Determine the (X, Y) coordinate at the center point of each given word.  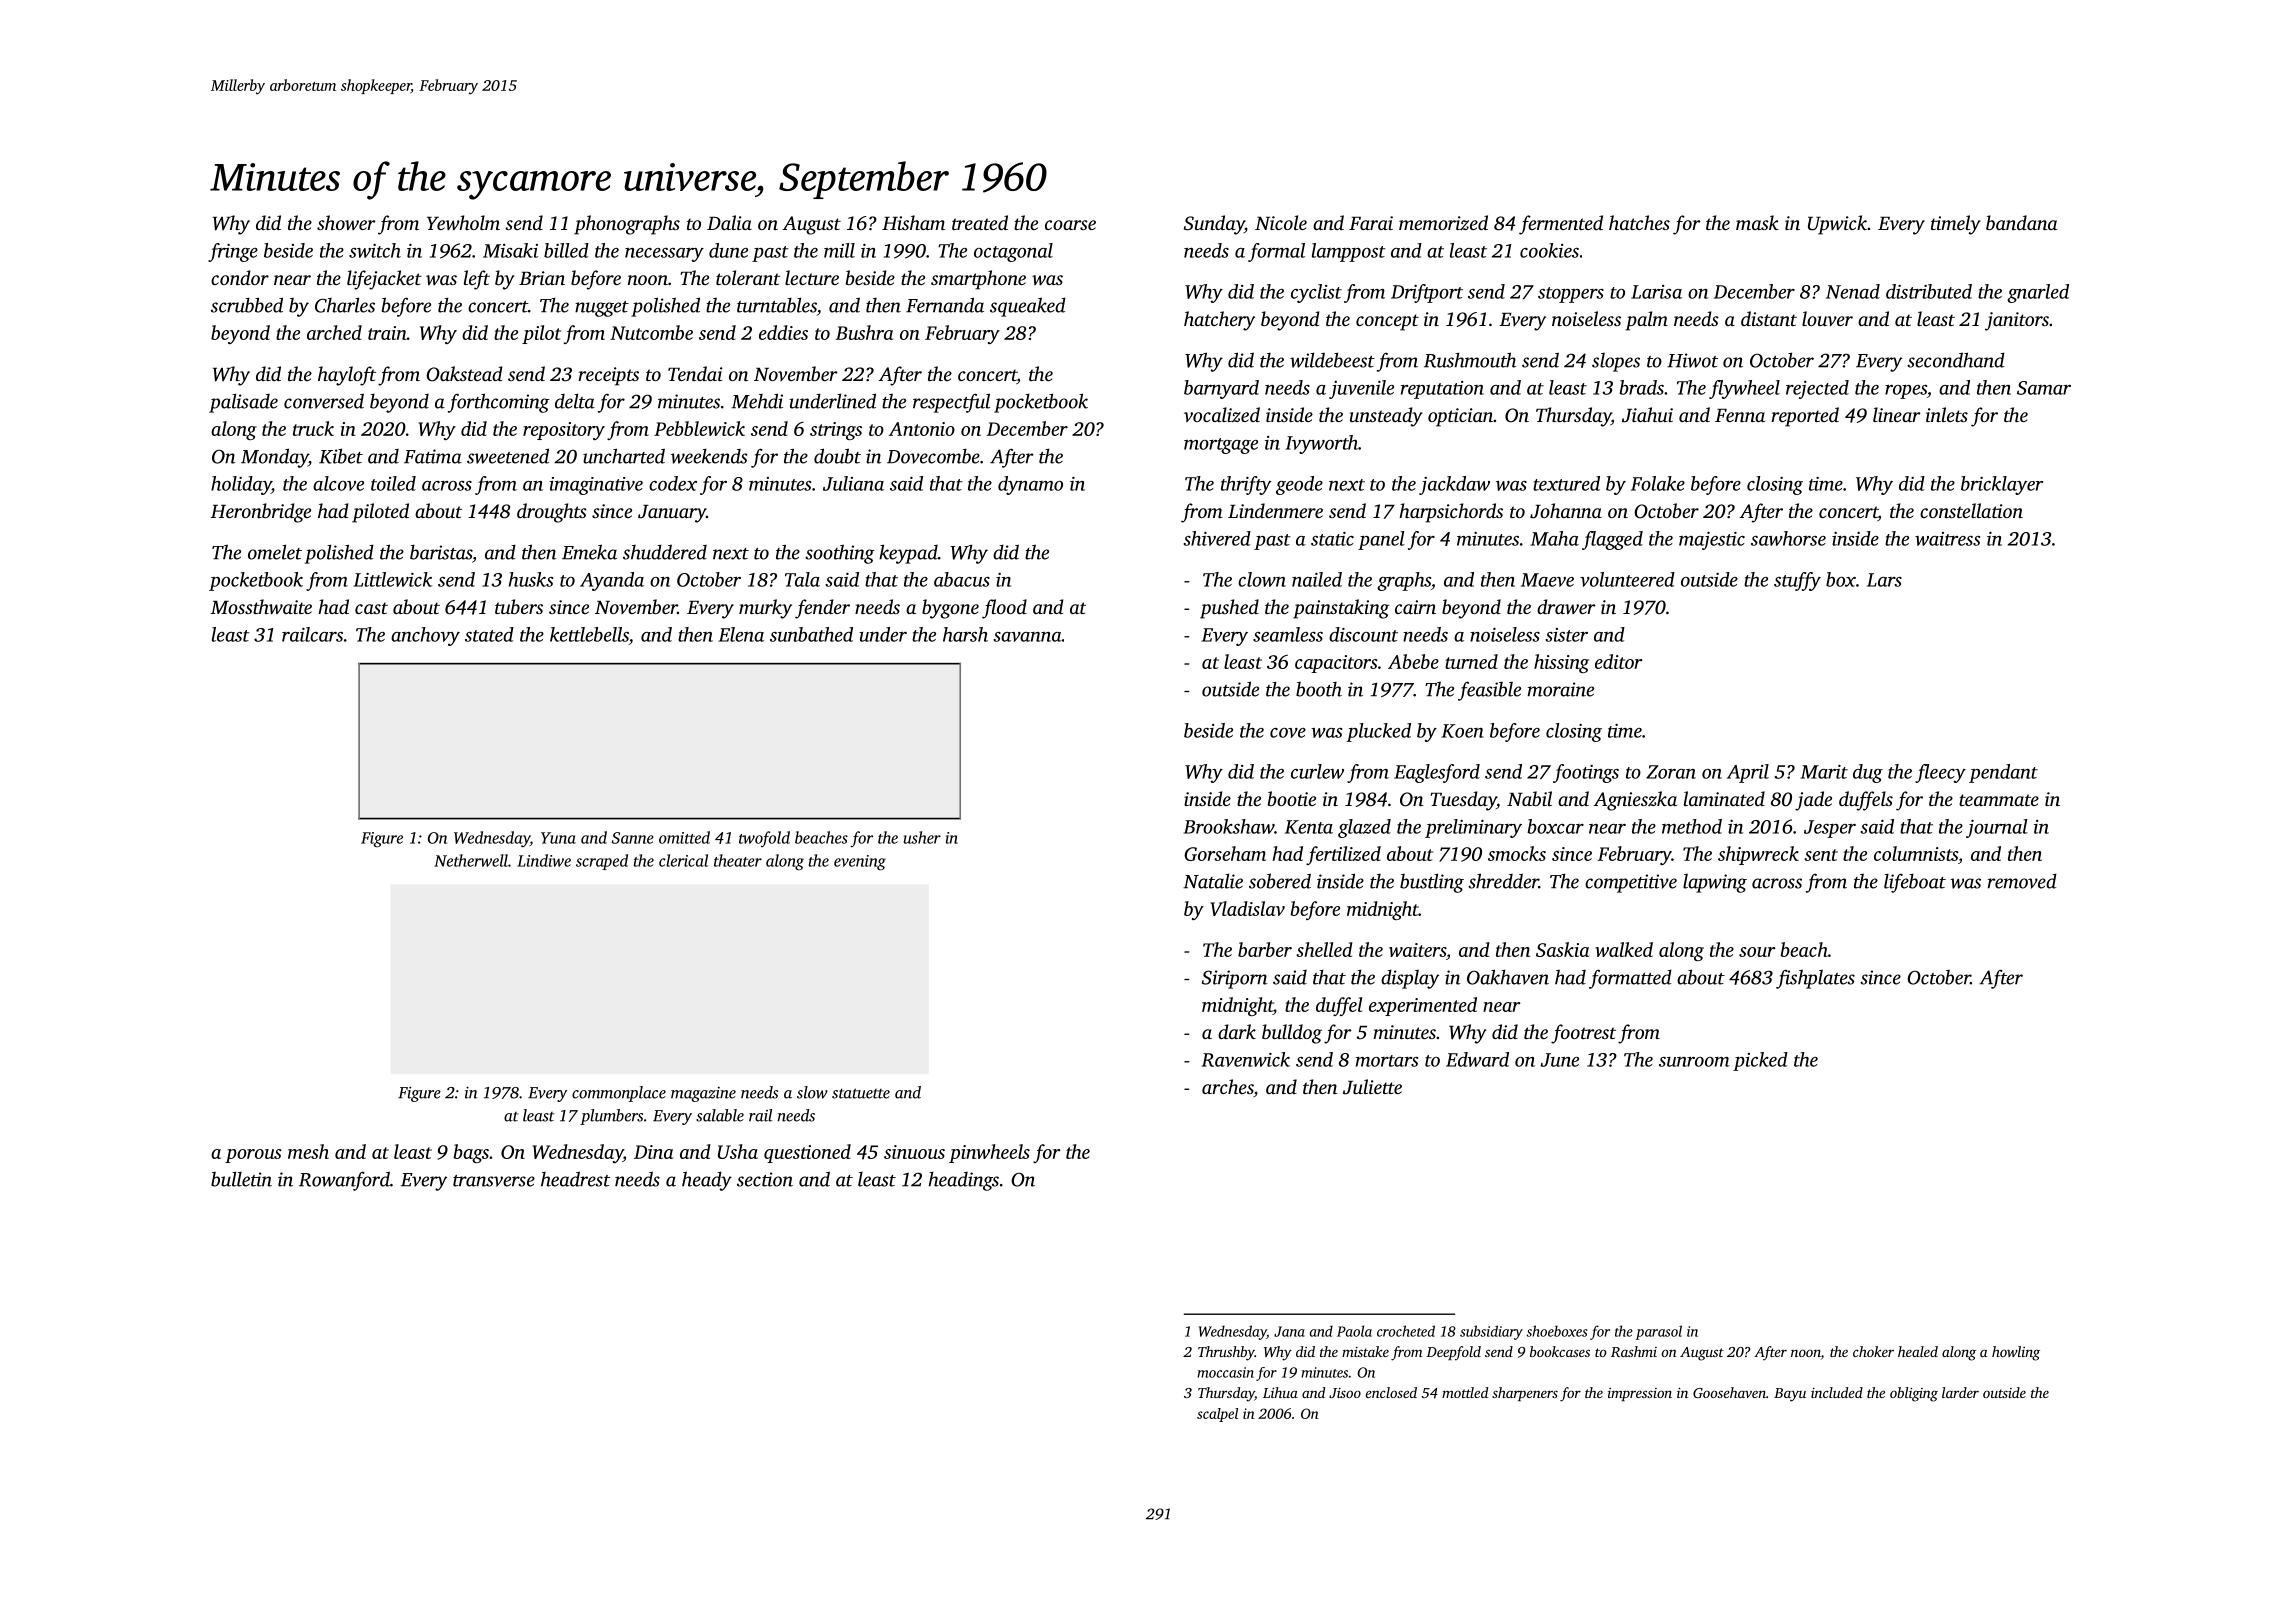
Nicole (1281, 222)
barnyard (1221, 389)
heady (707, 1181)
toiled (393, 483)
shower (346, 222)
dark (1237, 1031)
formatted (1630, 979)
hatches (1639, 222)
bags (471, 1153)
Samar (2044, 388)
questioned (807, 1153)
